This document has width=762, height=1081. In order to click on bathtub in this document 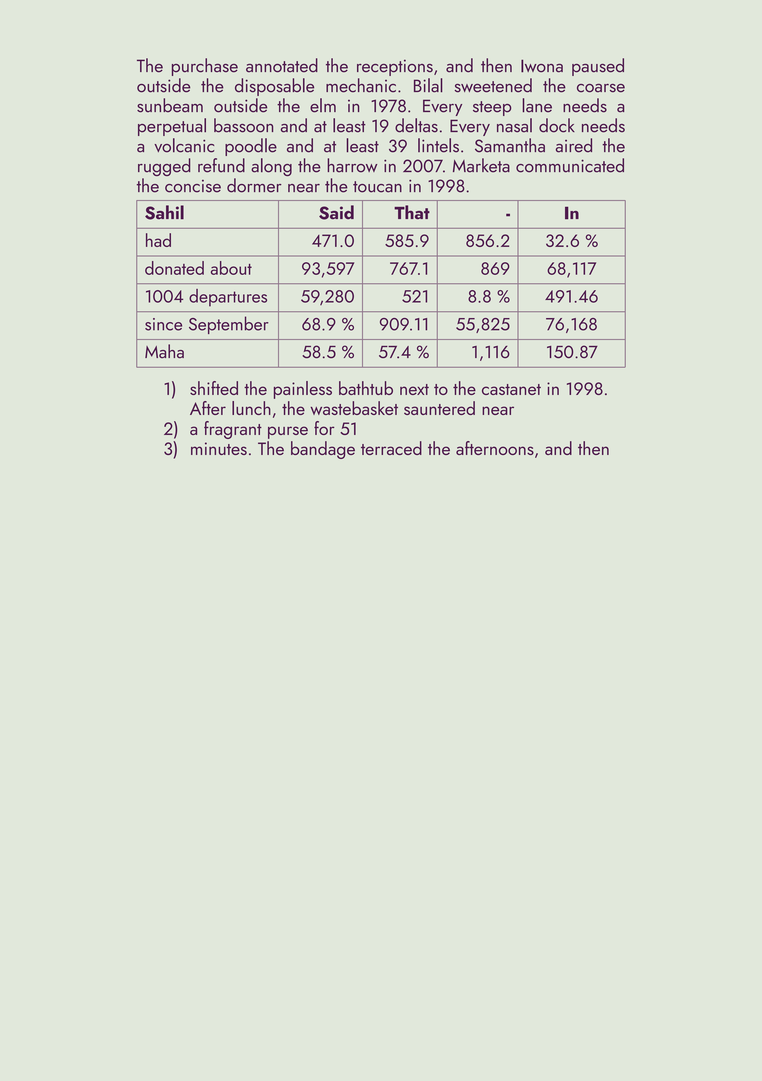, I will do `click(366, 388)`.
